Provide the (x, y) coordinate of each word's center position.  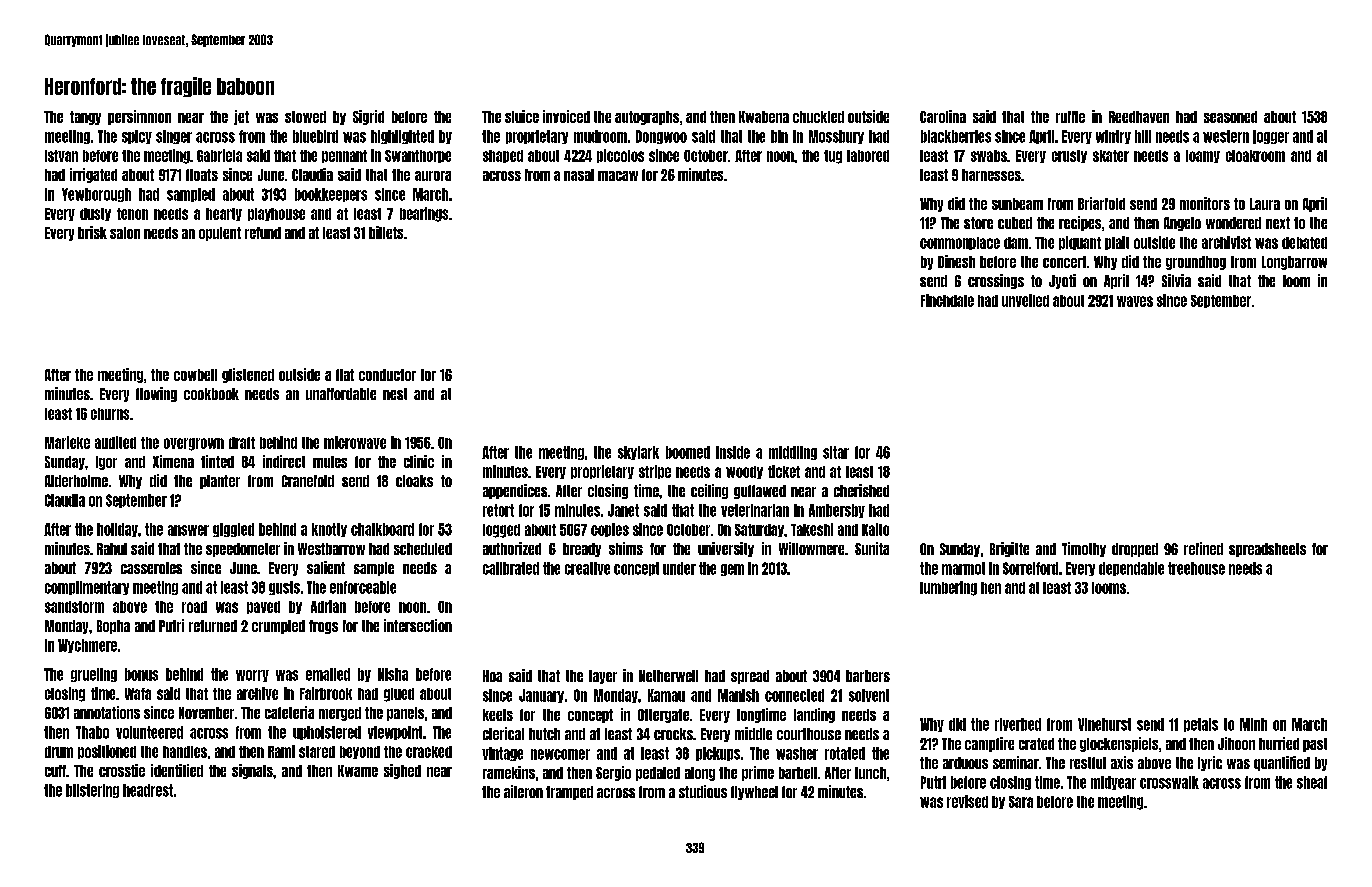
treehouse (1196, 568)
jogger (1271, 137)
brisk (92, 232)
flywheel (754, 793)
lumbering (948, 588)
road (194, 607)
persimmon (139, 117)
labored (868, 156)
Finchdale (947, 300)
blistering (92, 791)
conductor (387, 375)
